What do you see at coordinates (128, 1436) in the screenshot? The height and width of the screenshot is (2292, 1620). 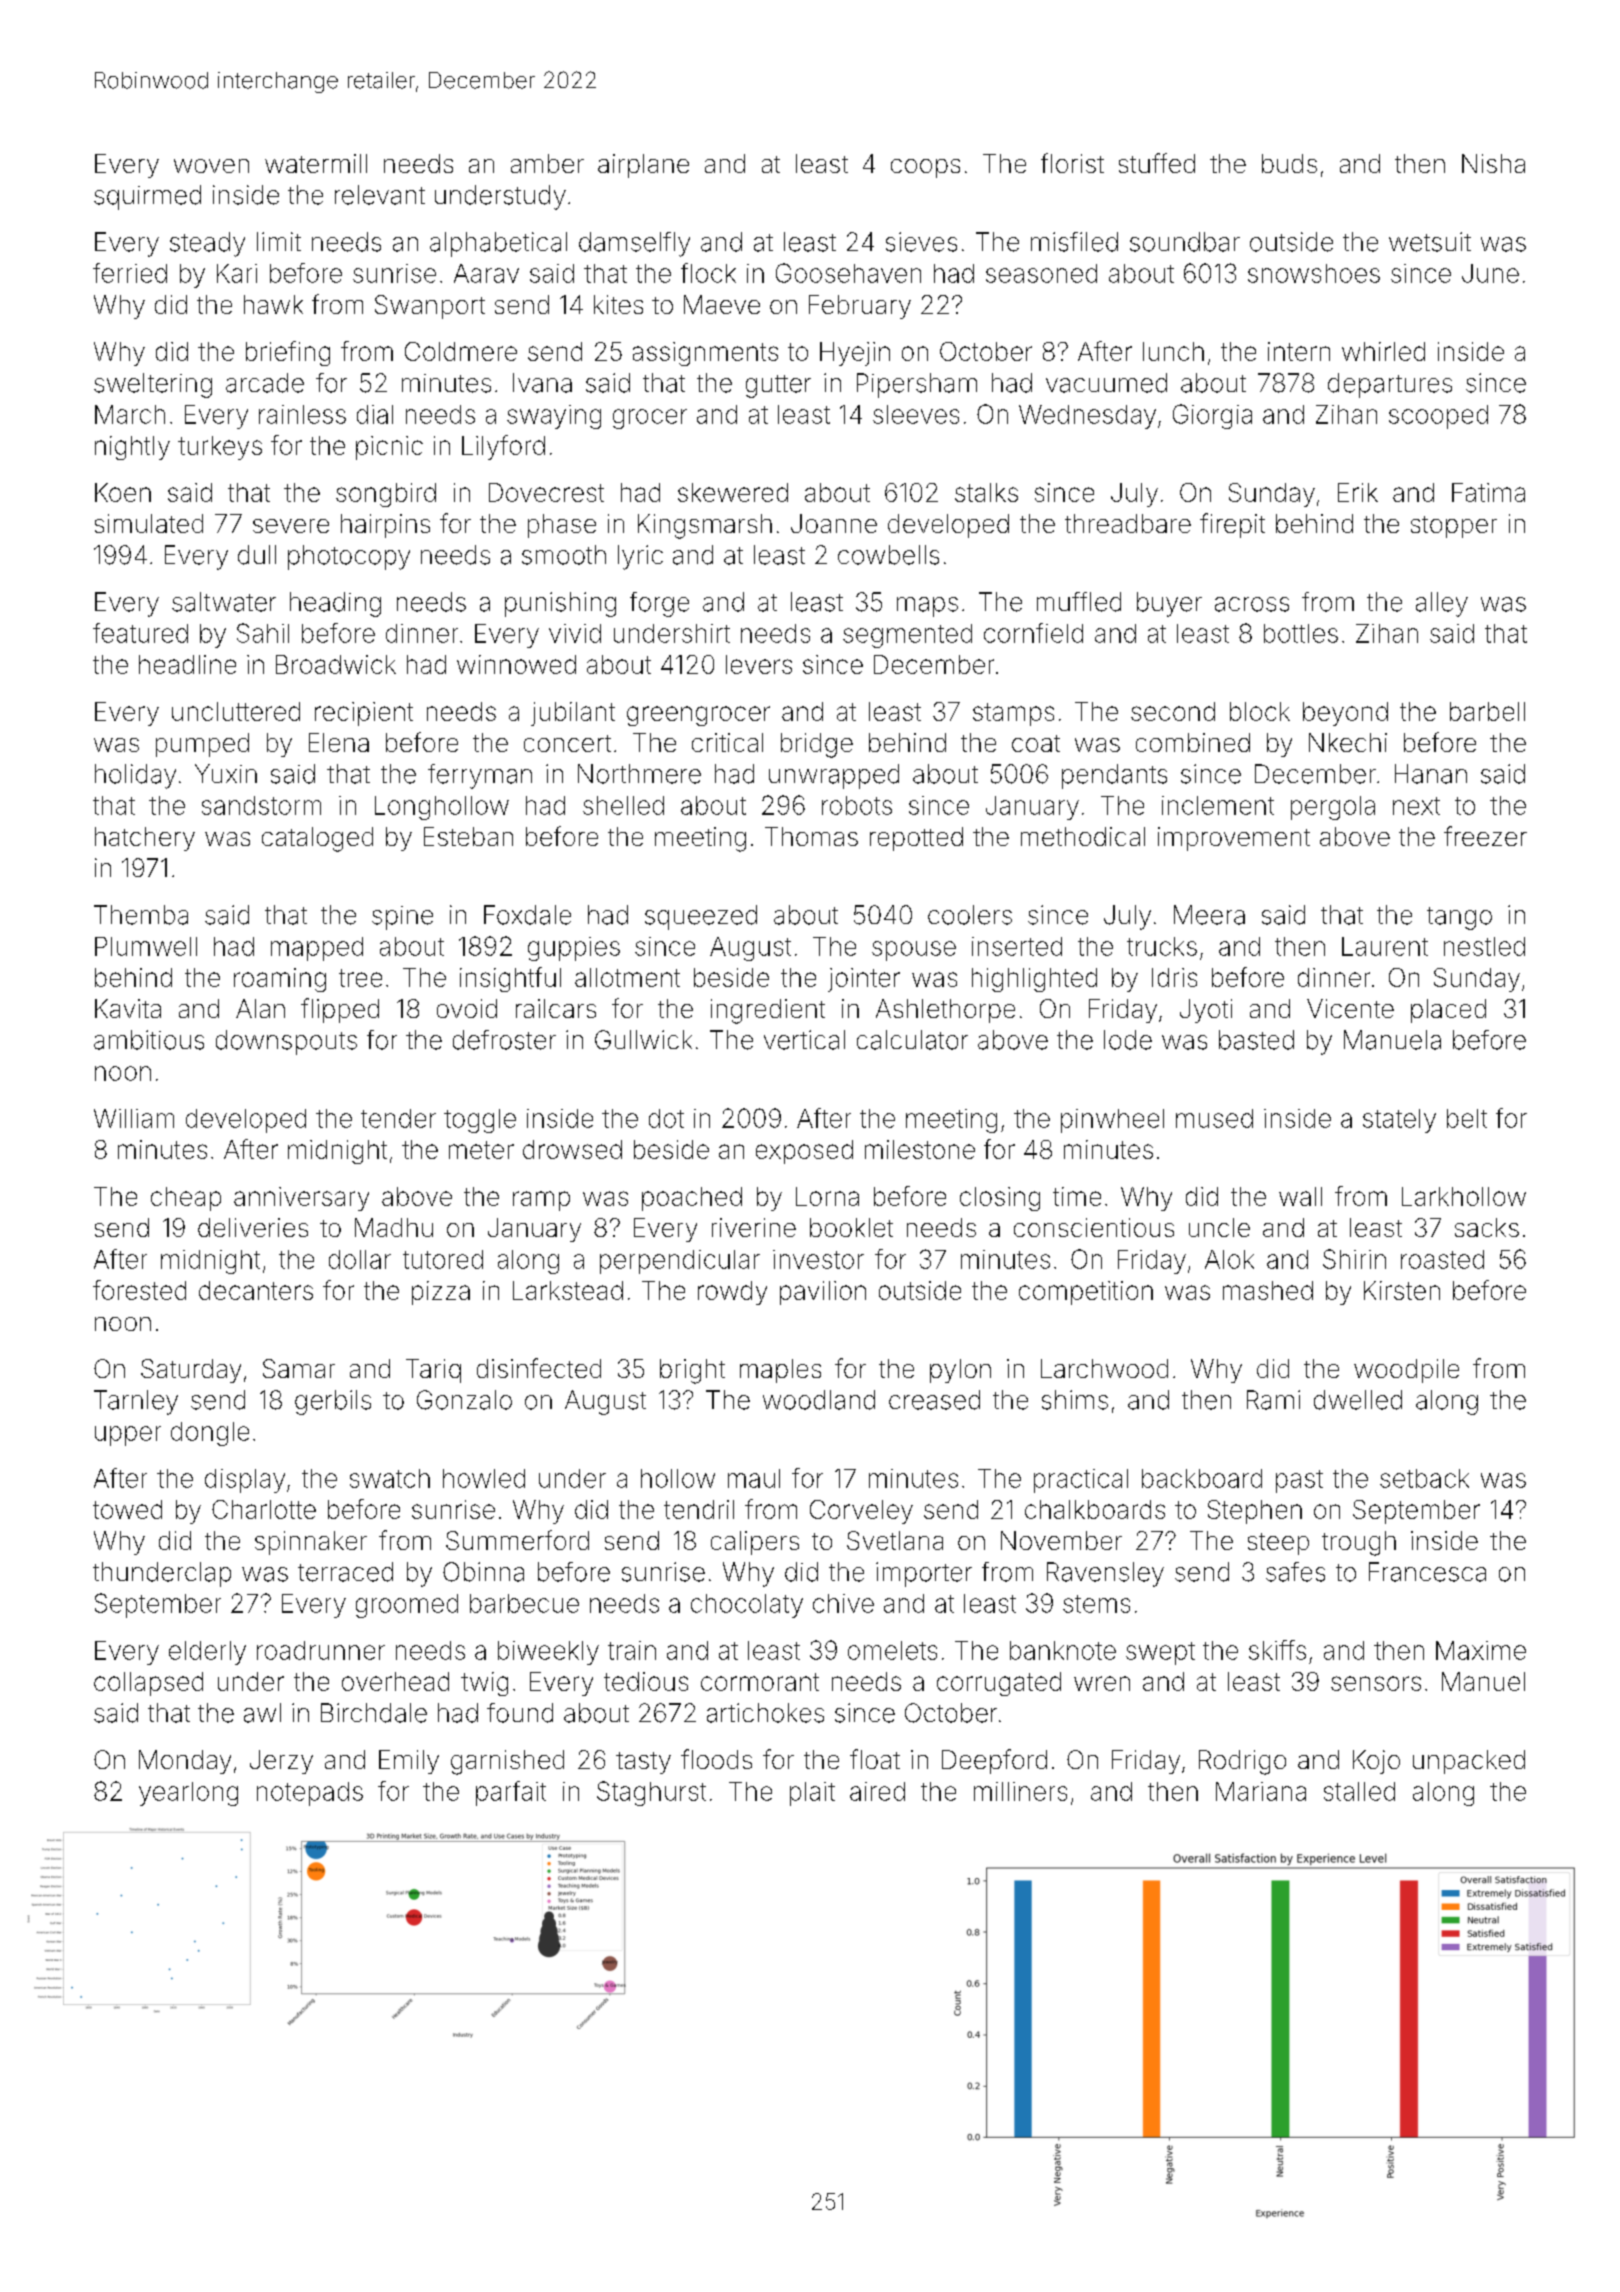 I see `upper` at bounding box center [128, 1436].
